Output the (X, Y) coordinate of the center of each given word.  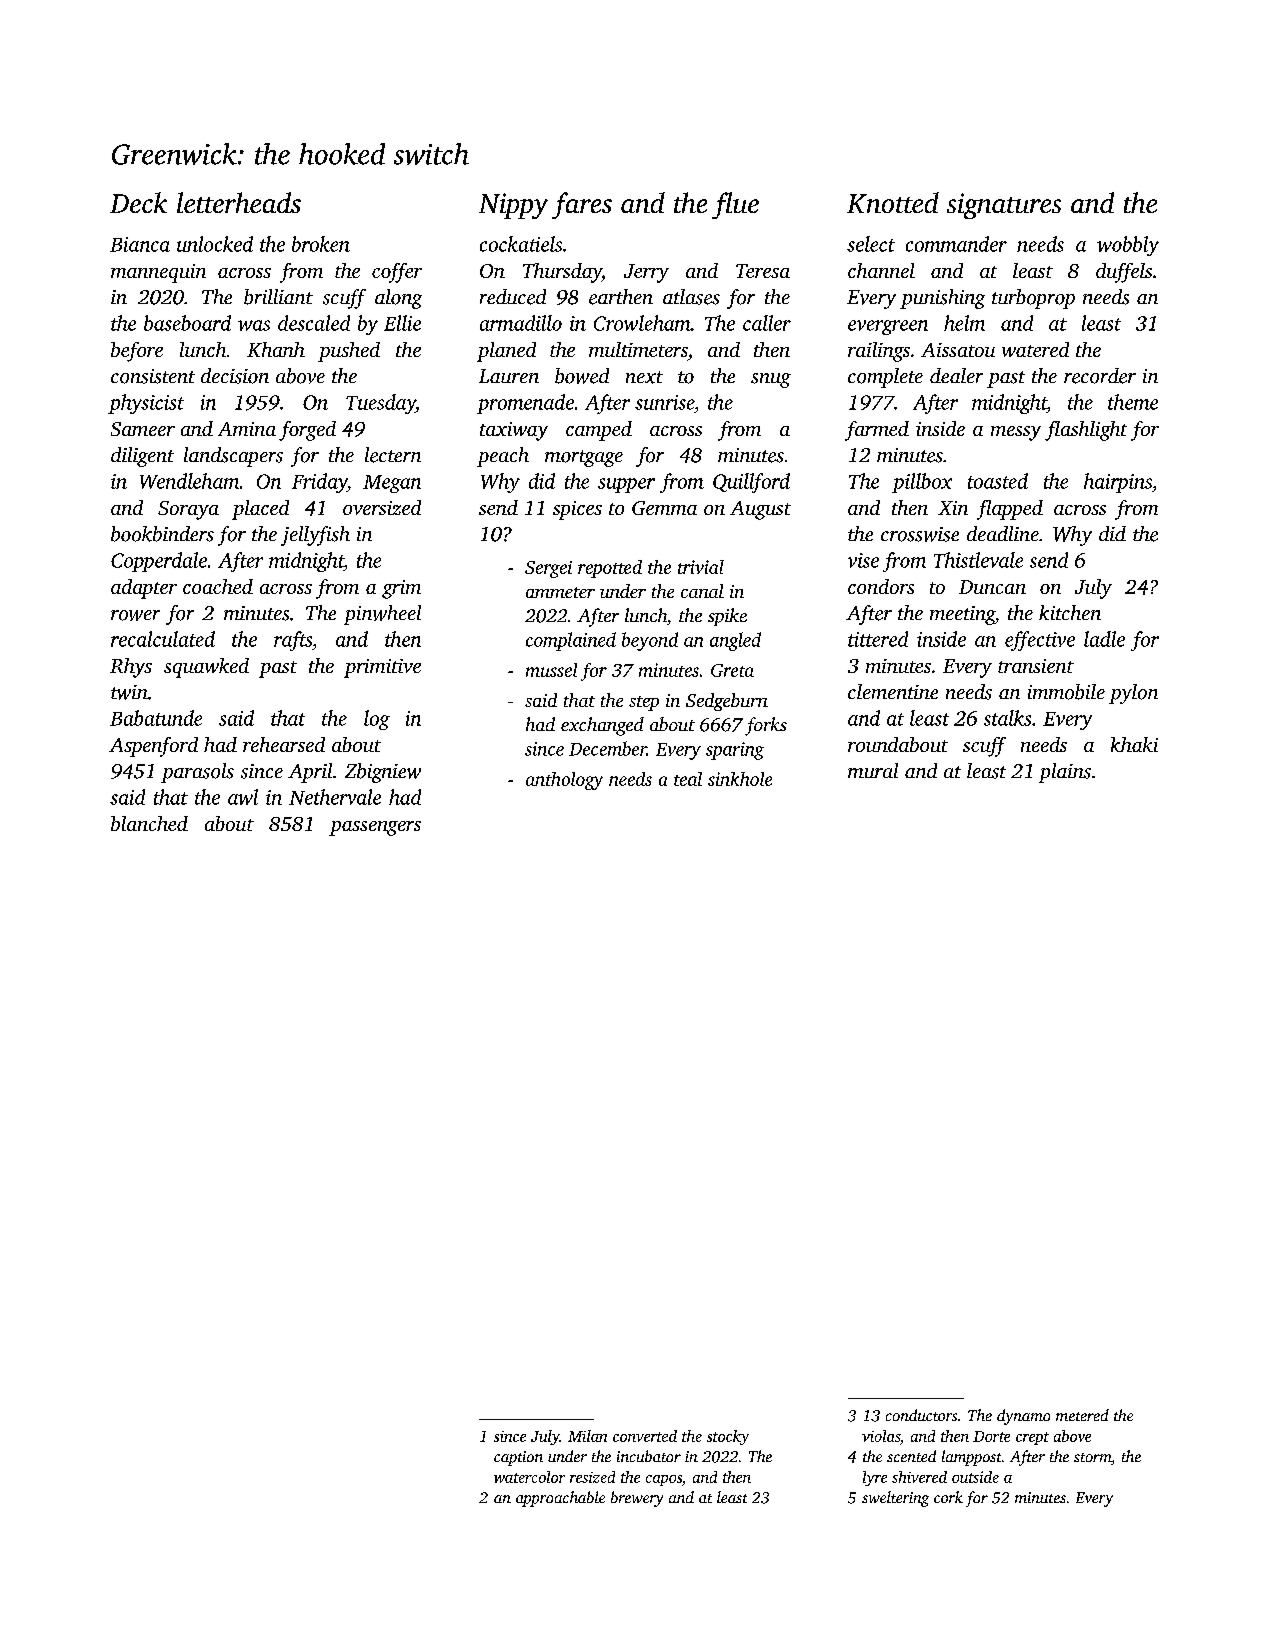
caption (518, 1458)
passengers (375, 828)
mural (873, 770)
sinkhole (740, 779)
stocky (728, 1437)
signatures (1004, 206)
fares (582, 205)
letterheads (239, 202)
